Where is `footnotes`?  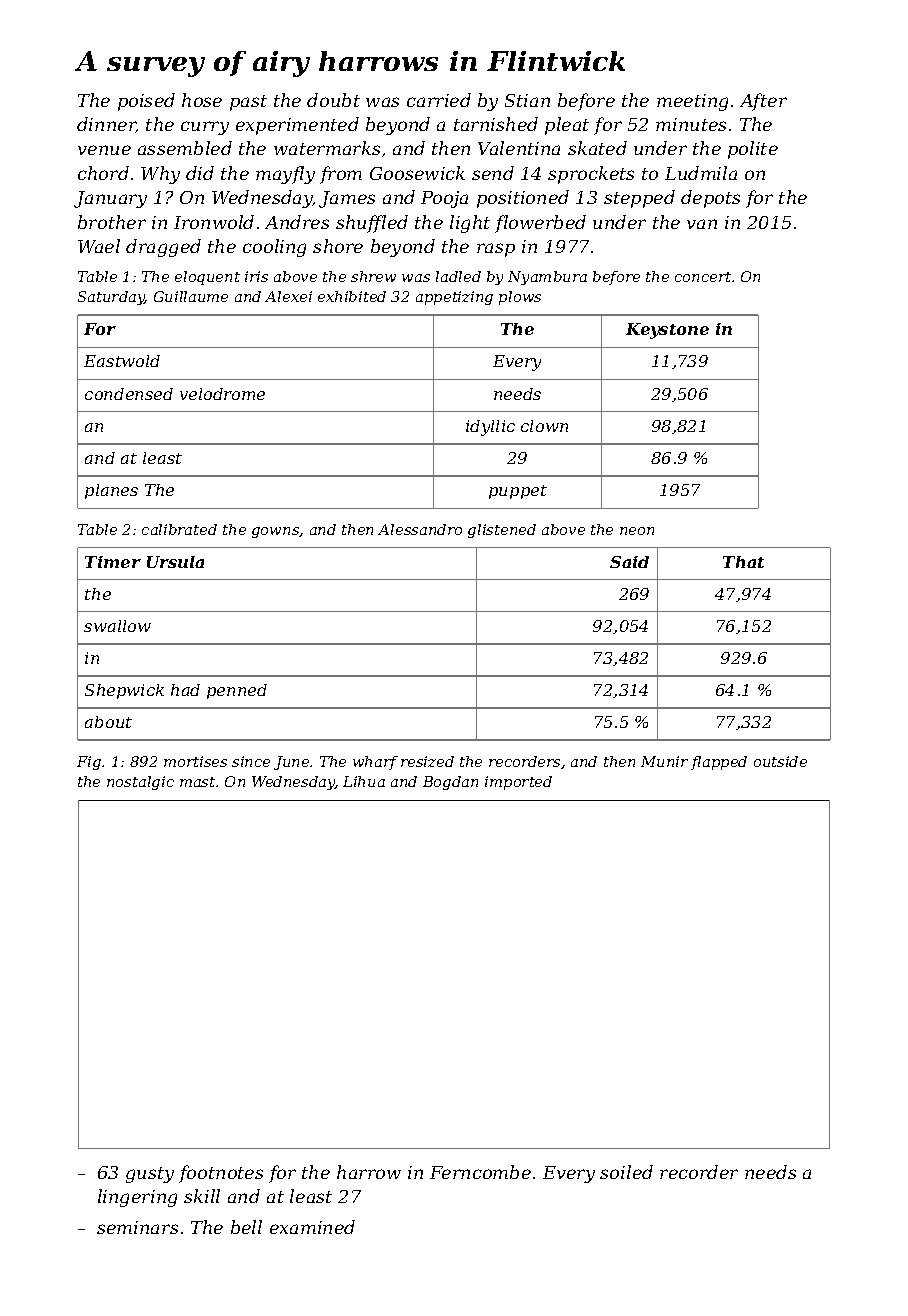
footnotes is located at coordinates (221, 1174).
